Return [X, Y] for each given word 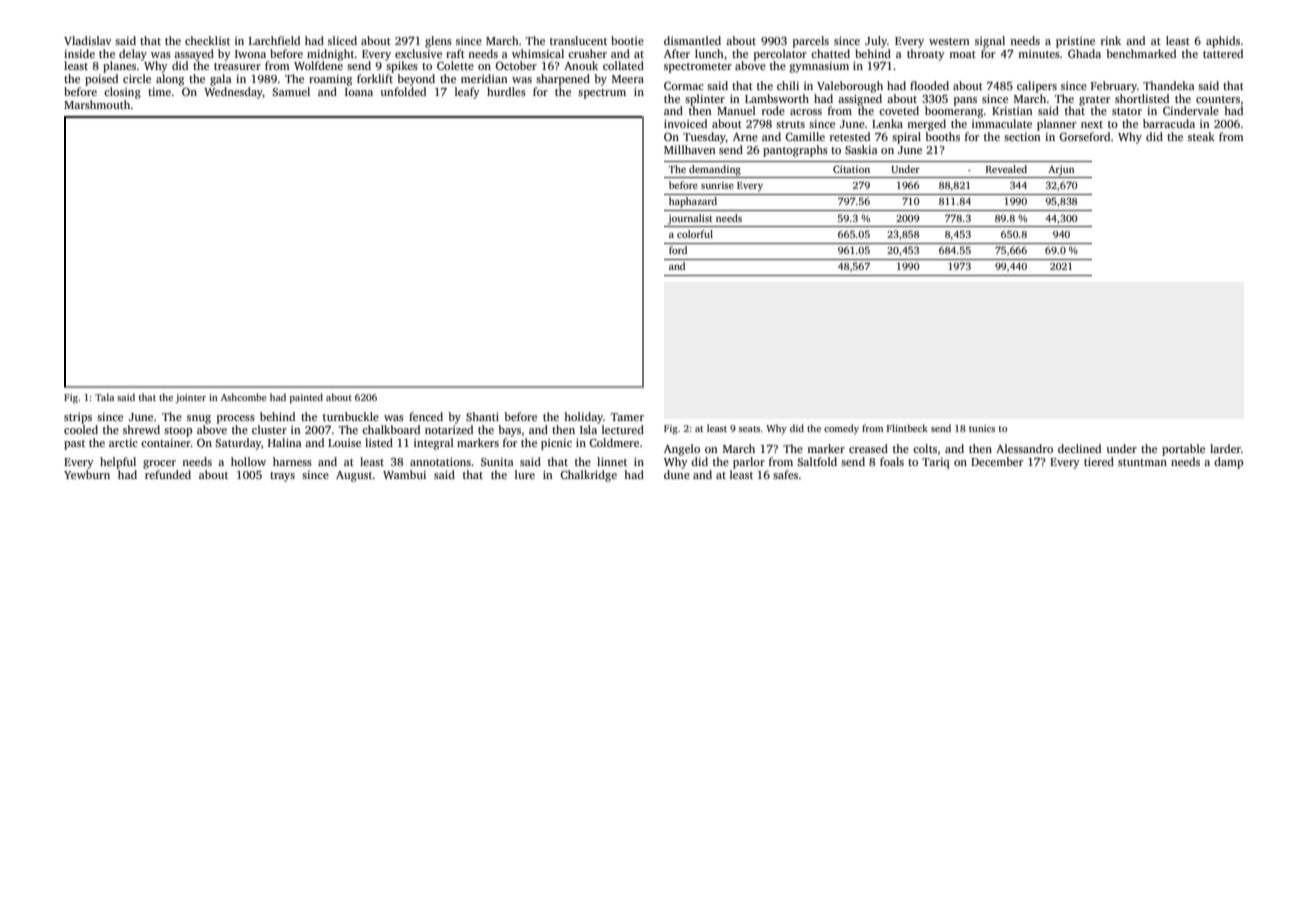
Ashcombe [244, 397]
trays [282, 477]
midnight [331, 55]
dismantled [692, 40]
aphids [1223, 42]
